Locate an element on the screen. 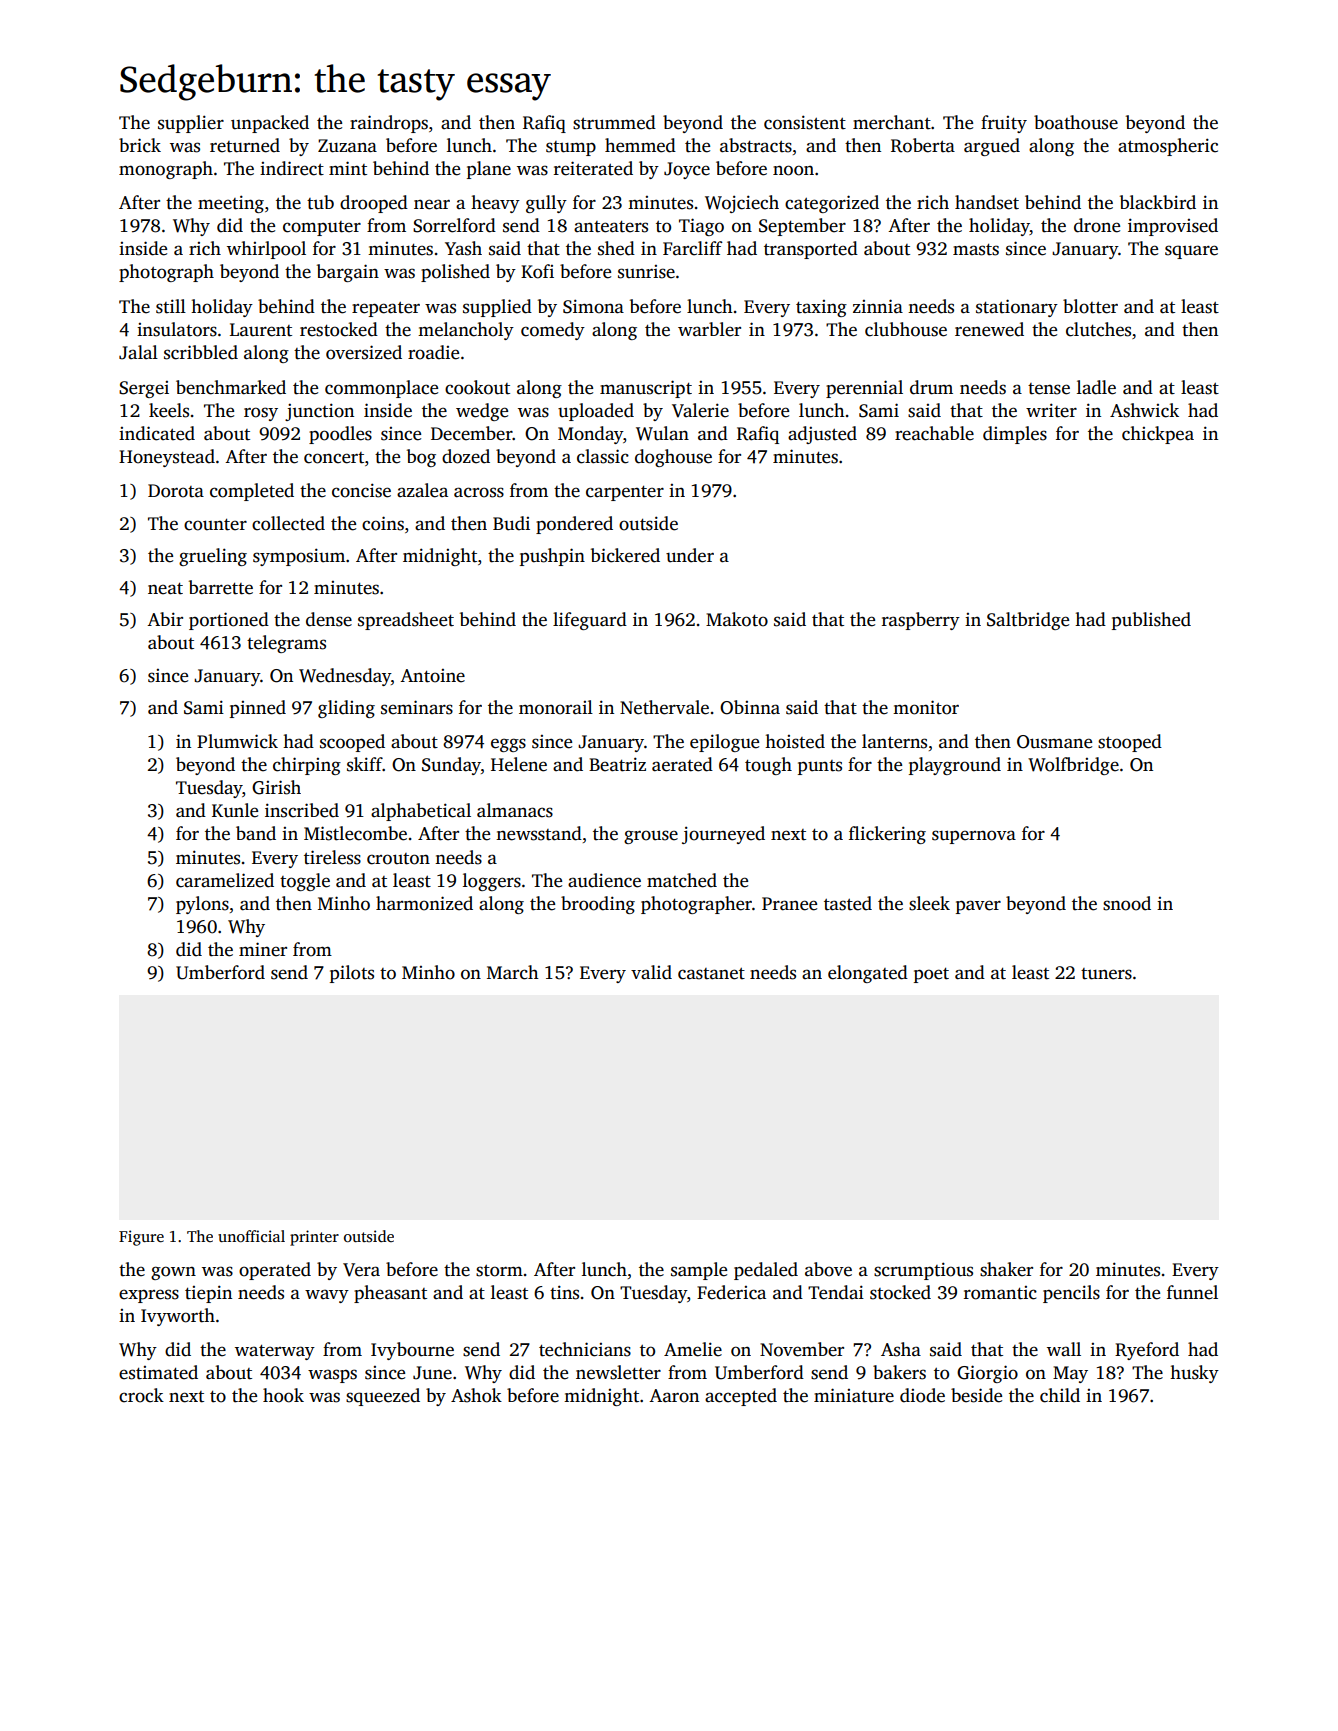 The width and height of the screenshot is (1338, 1731). merchant is located at coordinates (892, 122).
